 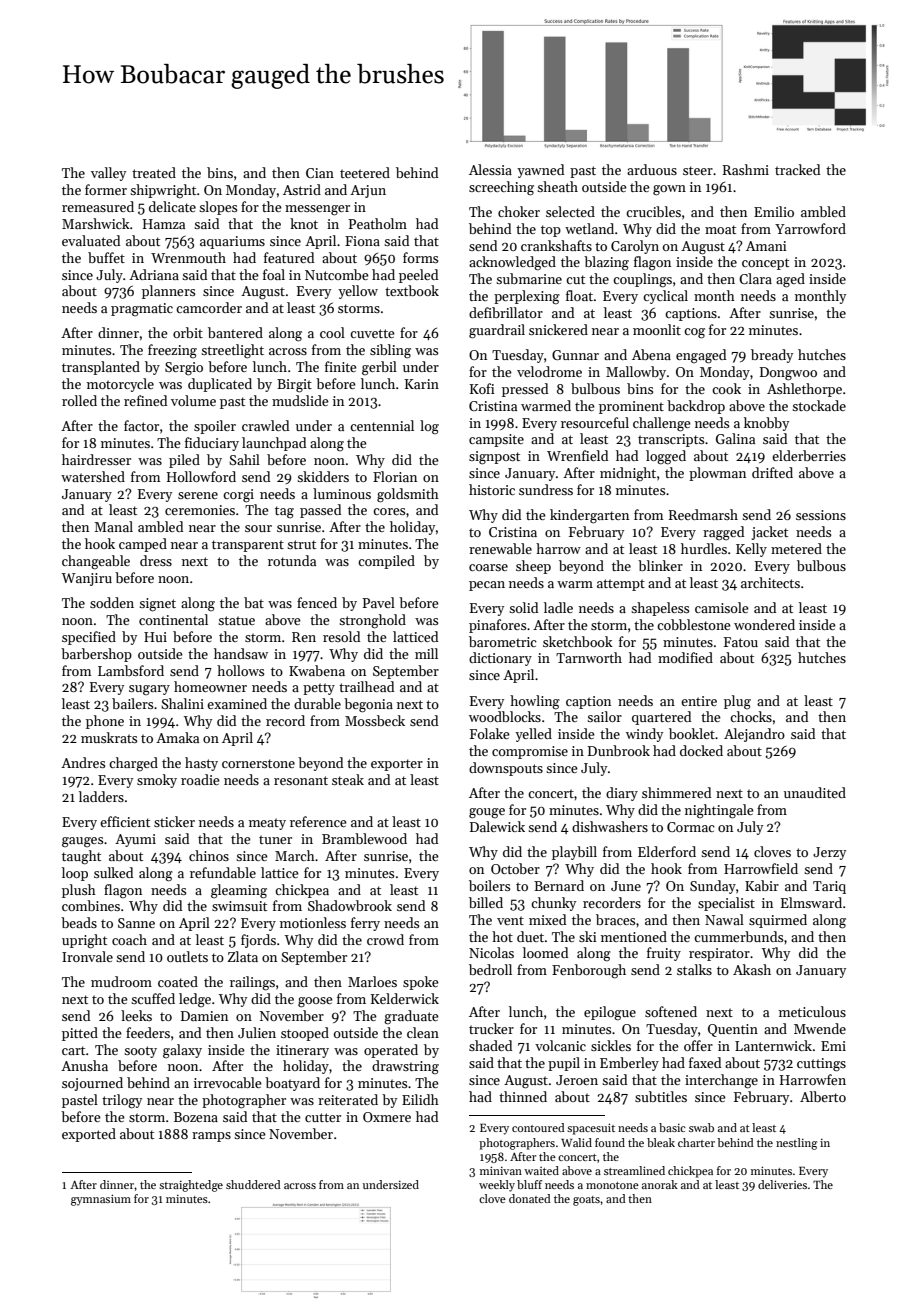 I want to click on unaudited, so click(x=815, y=792).
